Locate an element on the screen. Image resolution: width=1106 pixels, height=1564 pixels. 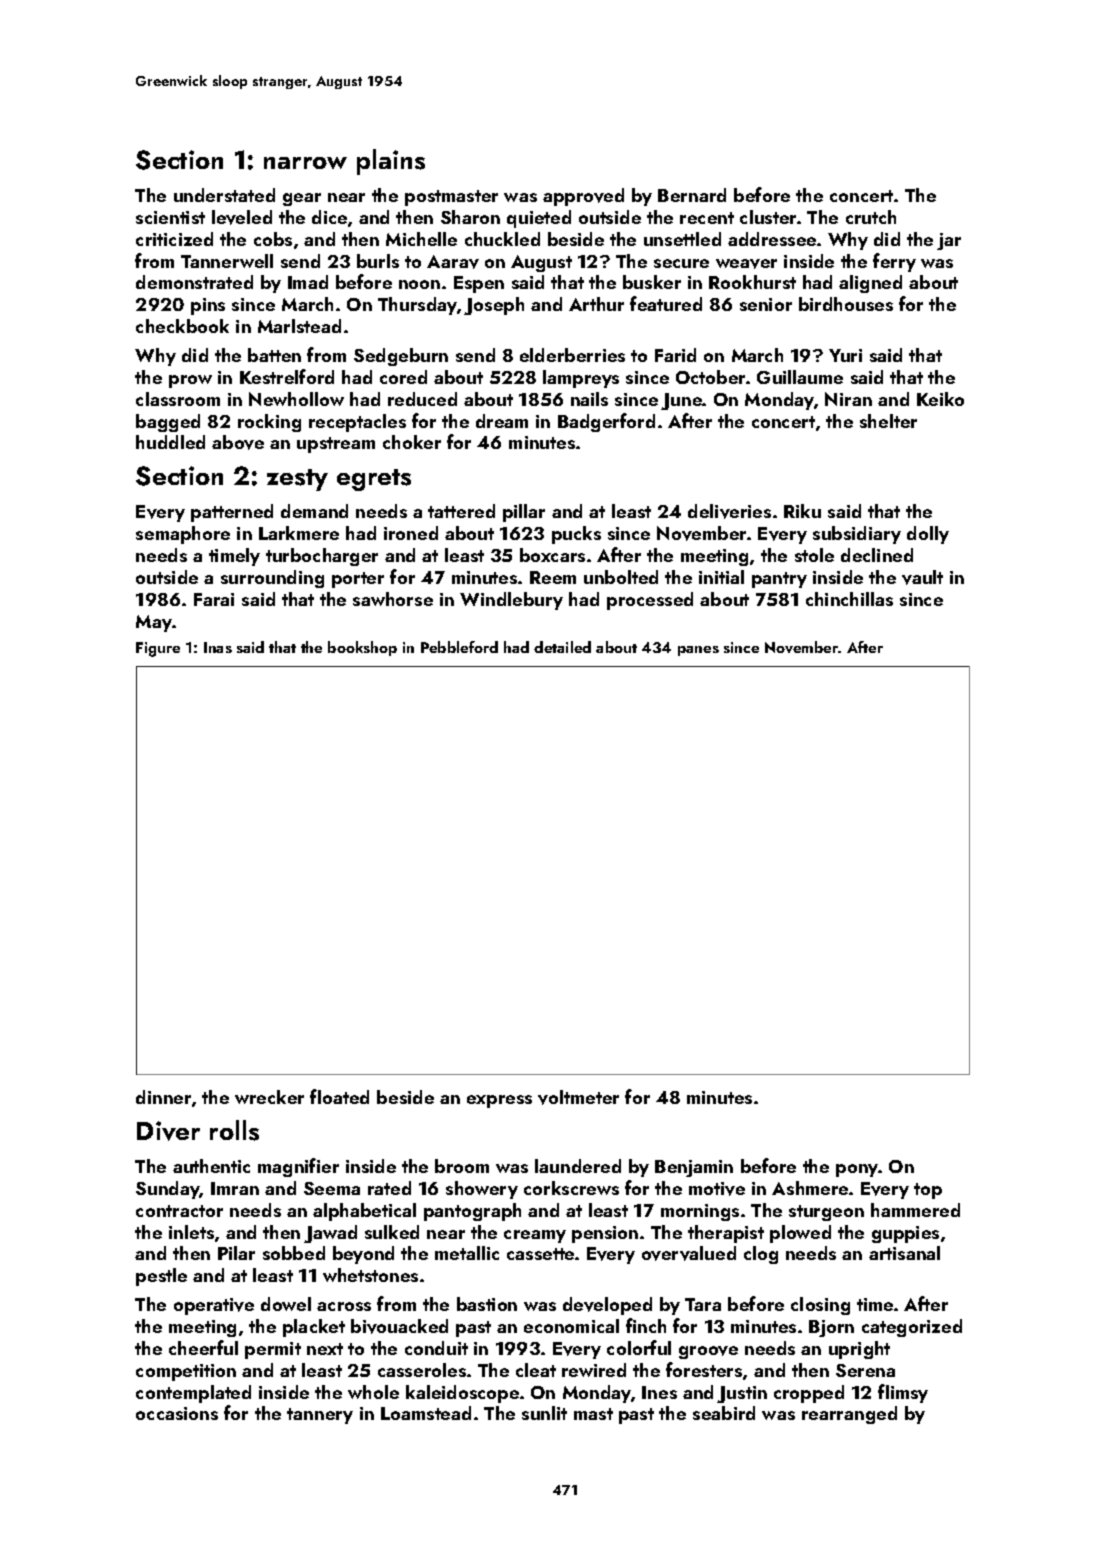
express is located at coordinates (499, 1101).
